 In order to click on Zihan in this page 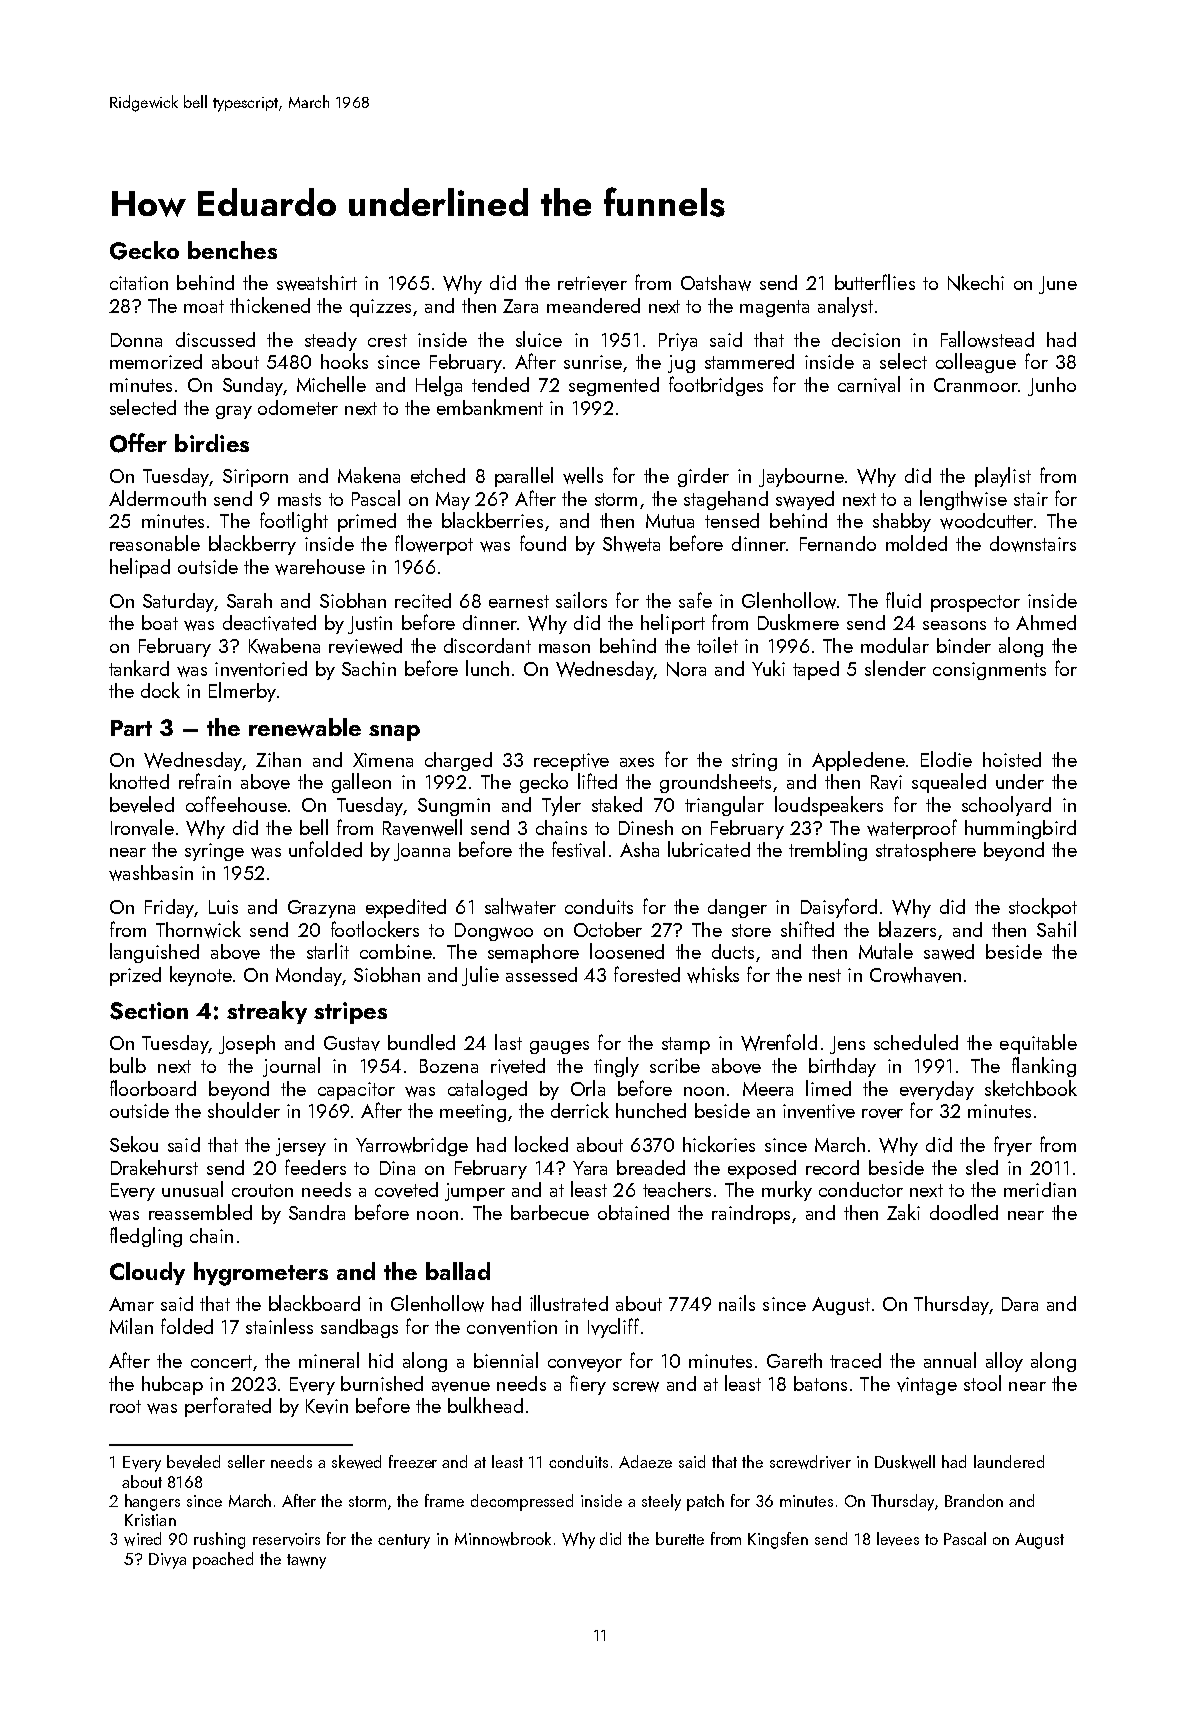, I will do `click(278, 759)`.
